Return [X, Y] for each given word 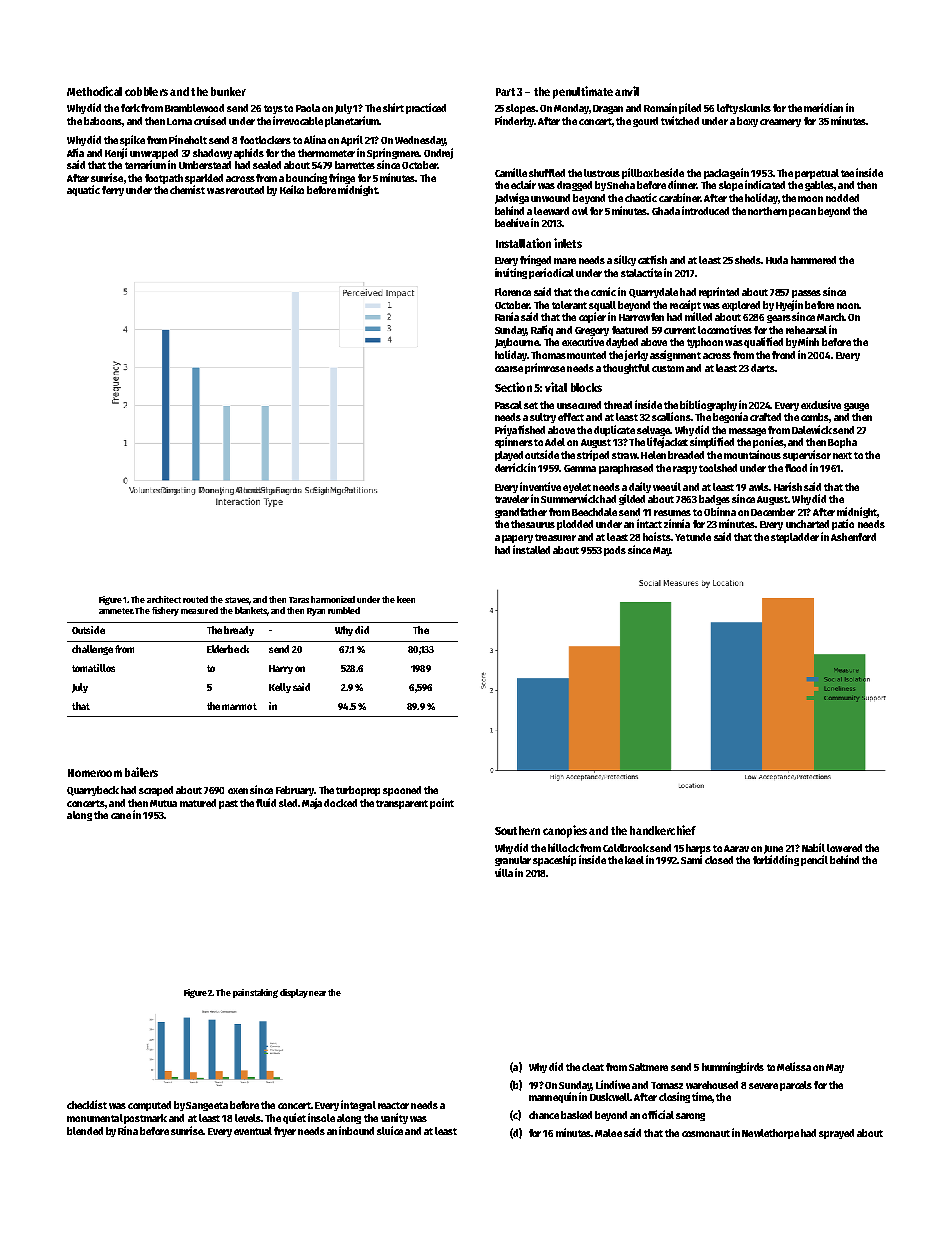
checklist [87, 1104]
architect [164, 599]
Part [505, 92]
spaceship [554, 860]
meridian [823, 107]
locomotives [725, 329]
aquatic [83, 190]
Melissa [794, 1066]
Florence [513, 292]
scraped [156, 791]
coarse [509, 369]
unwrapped [154, 154]
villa [504, 872]
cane [121, 816]
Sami [691, 859]
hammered [813, 260]
